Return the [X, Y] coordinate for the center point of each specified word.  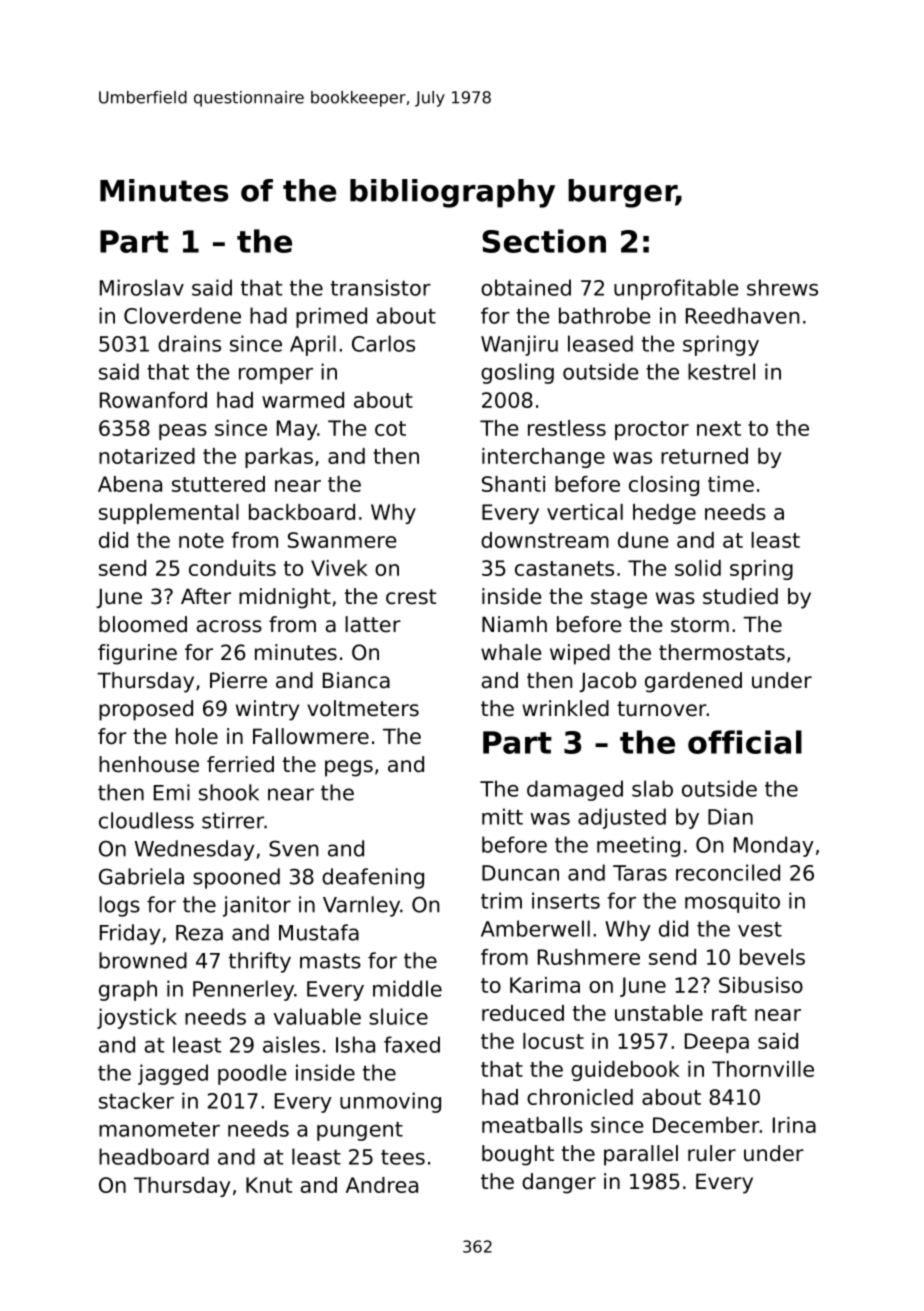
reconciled [728, 872]
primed [331, 317]
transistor [381, 287]
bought [518, 1155]
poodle [252, 1074]
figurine [137, 654]
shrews [782, 287]
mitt [502, 816]
